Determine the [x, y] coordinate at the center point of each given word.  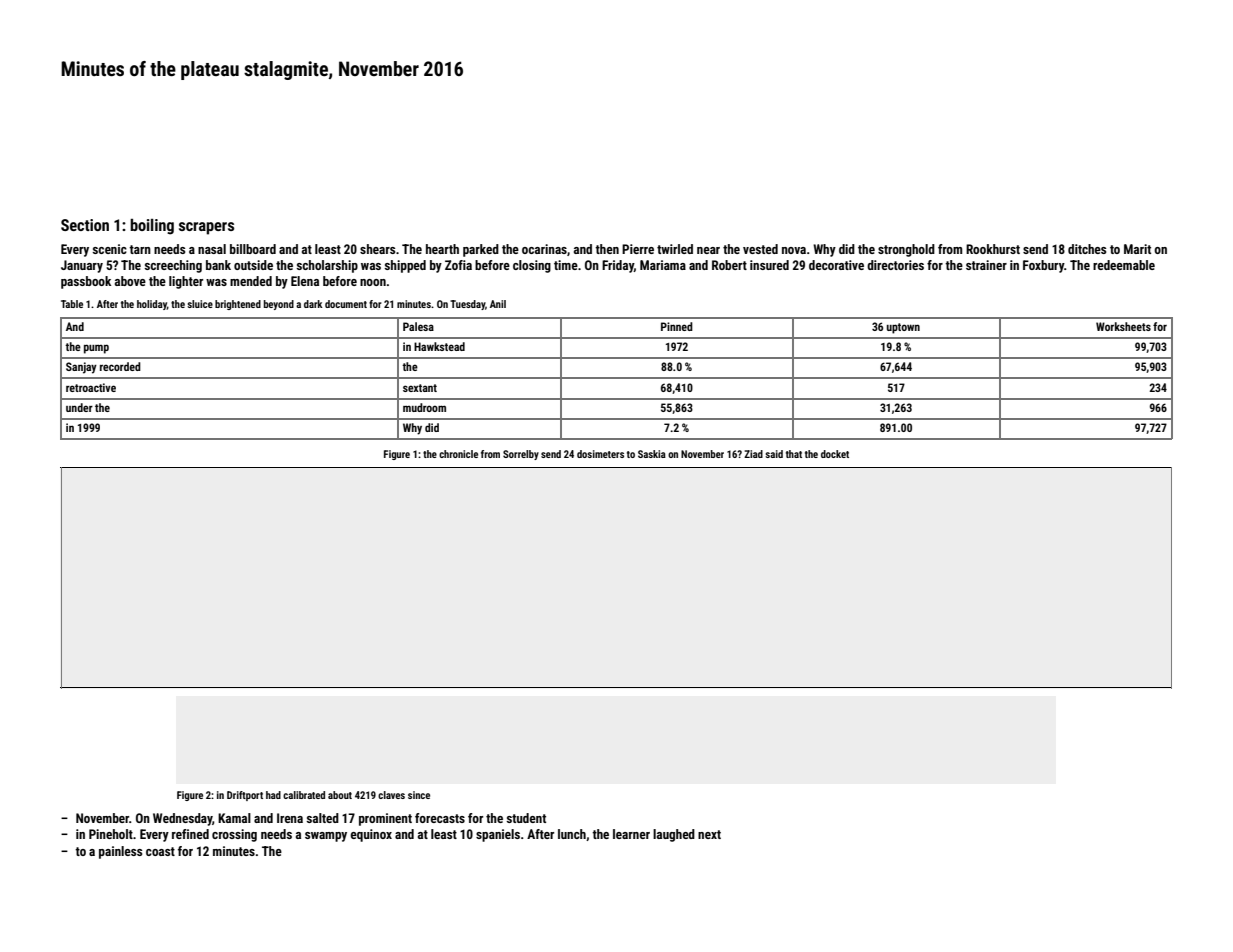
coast [160, 851]
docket [835, 454]
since [419, 795]
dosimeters [600, 454]
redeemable [1124, 265]
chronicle [458, 454]
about [340, 795]
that [794, 454]
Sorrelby [521, 455]
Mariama [663, 265]
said [774, 454]
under [79, 407]
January [82, 266]
